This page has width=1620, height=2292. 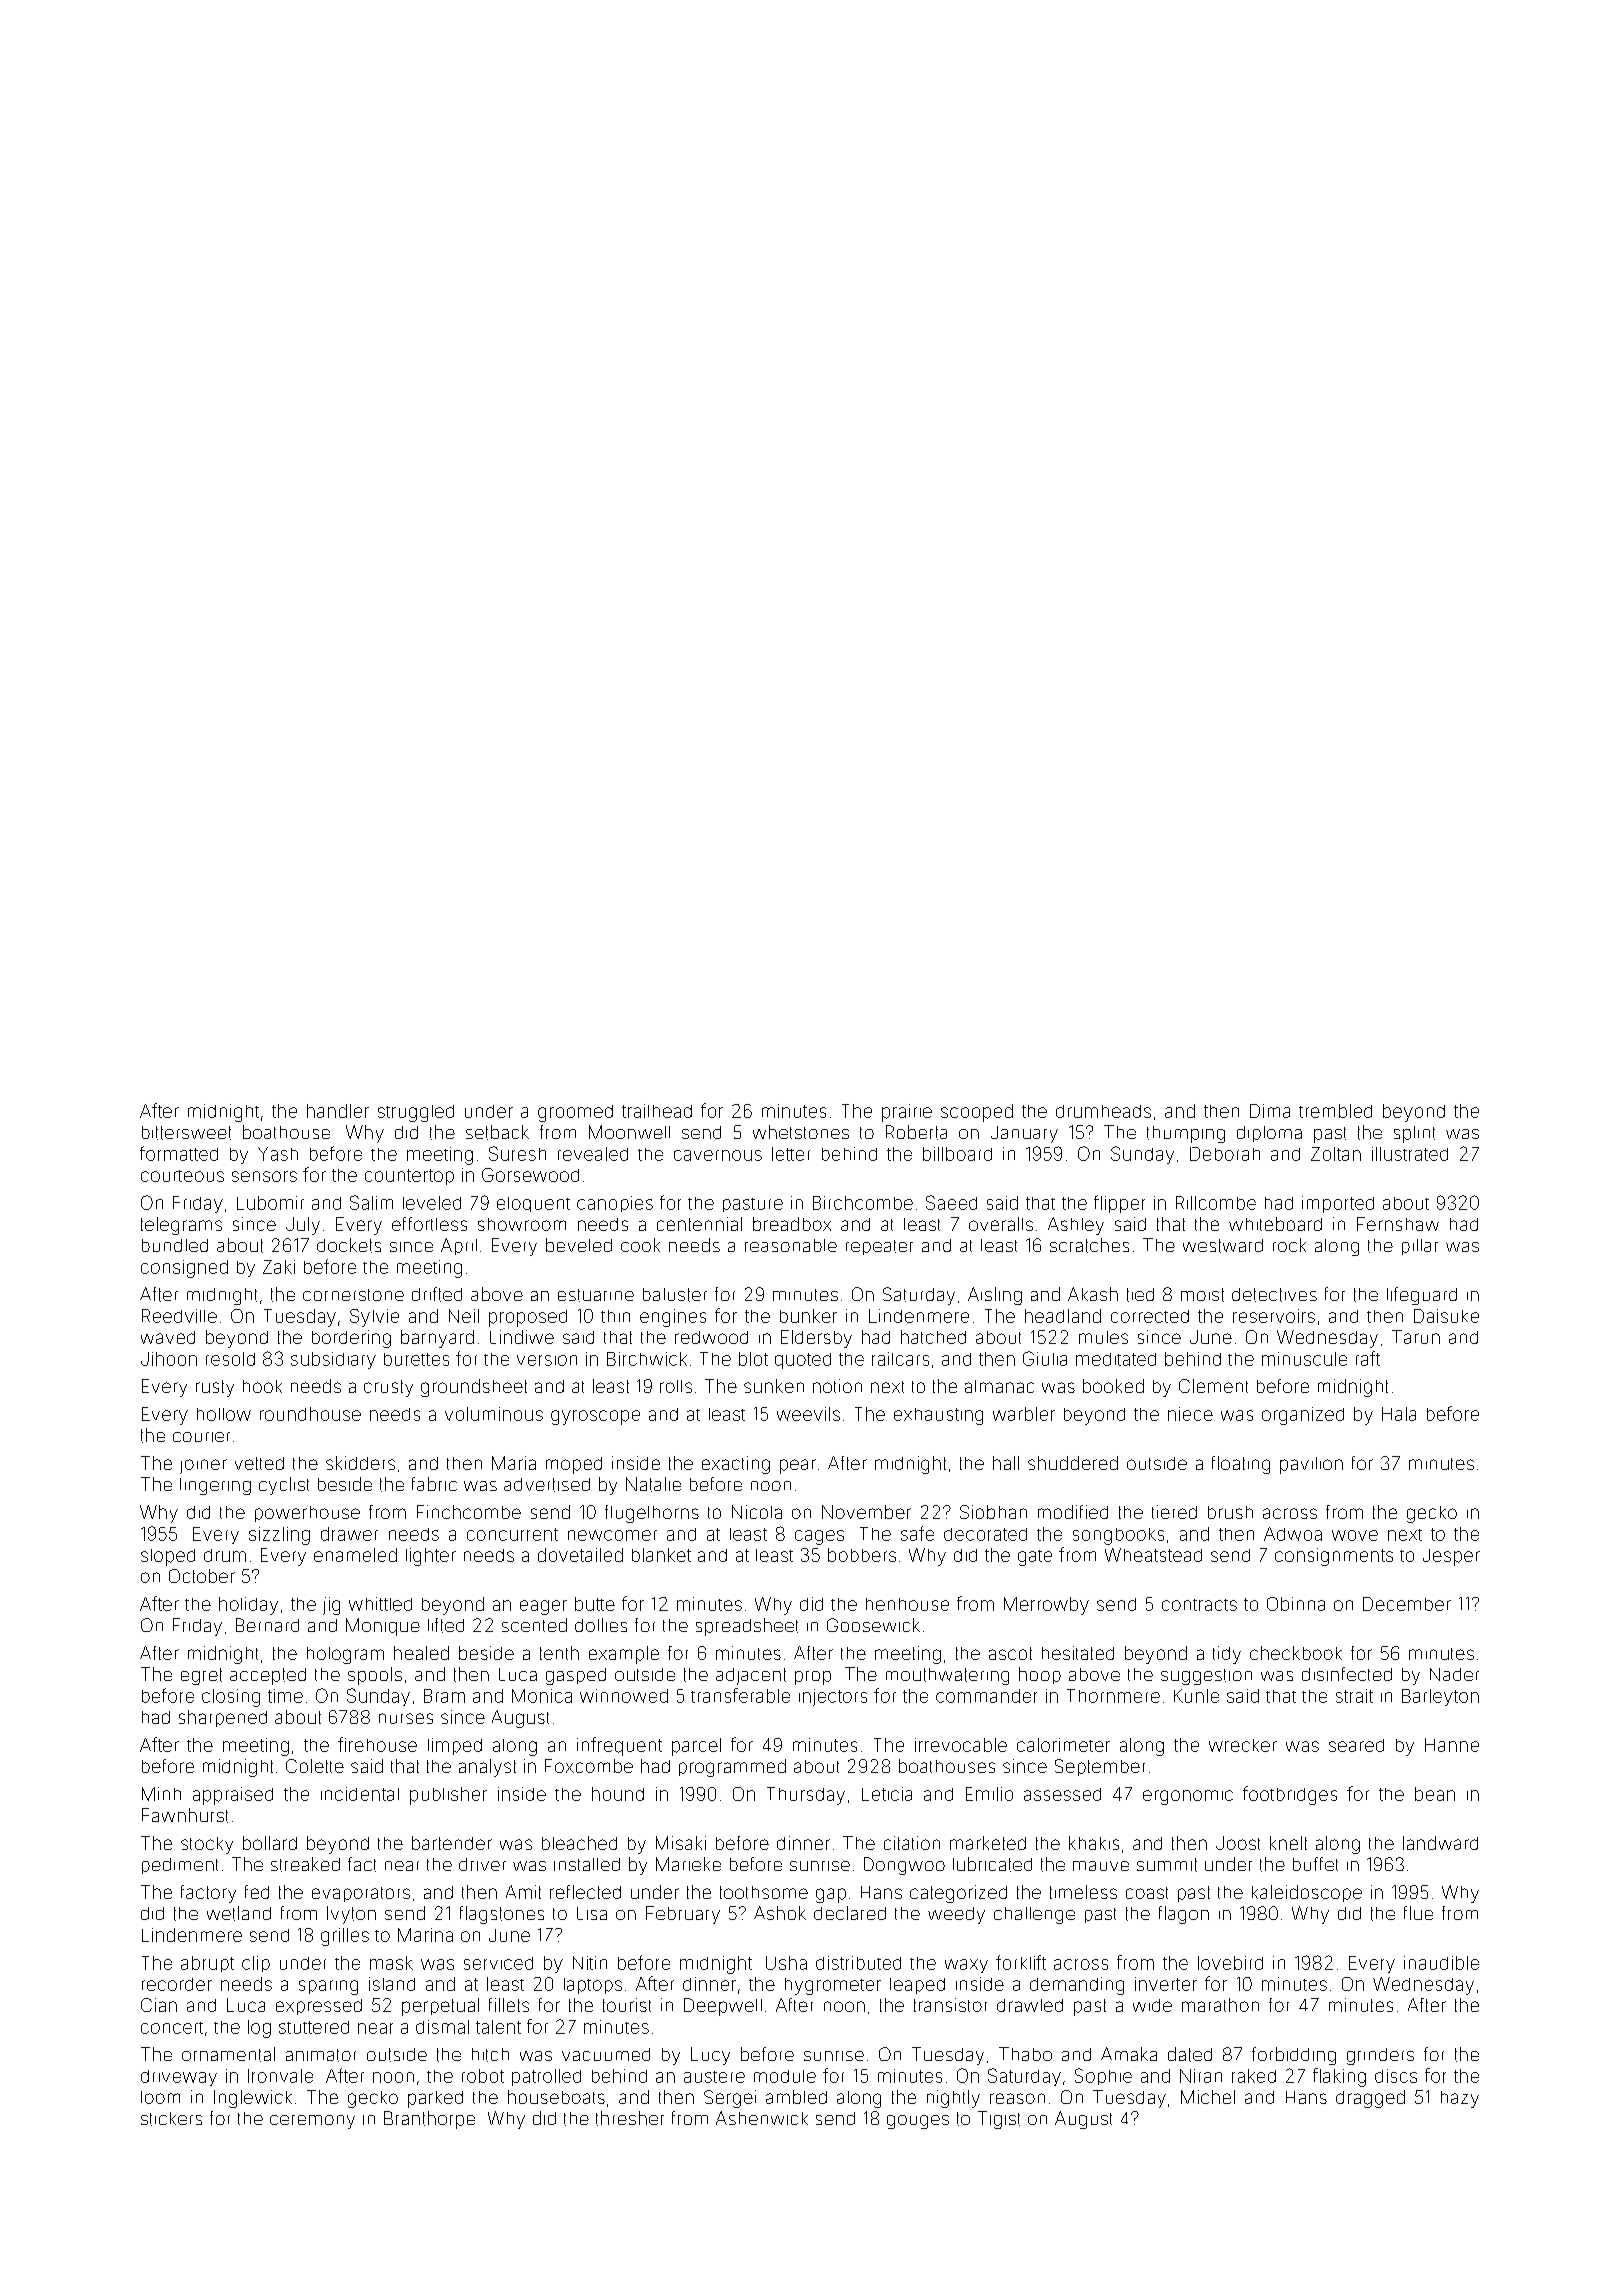 What do you see at coordinates (907, 1113) in the page?
I see `prairie` at bounding box center [907, 1113].
